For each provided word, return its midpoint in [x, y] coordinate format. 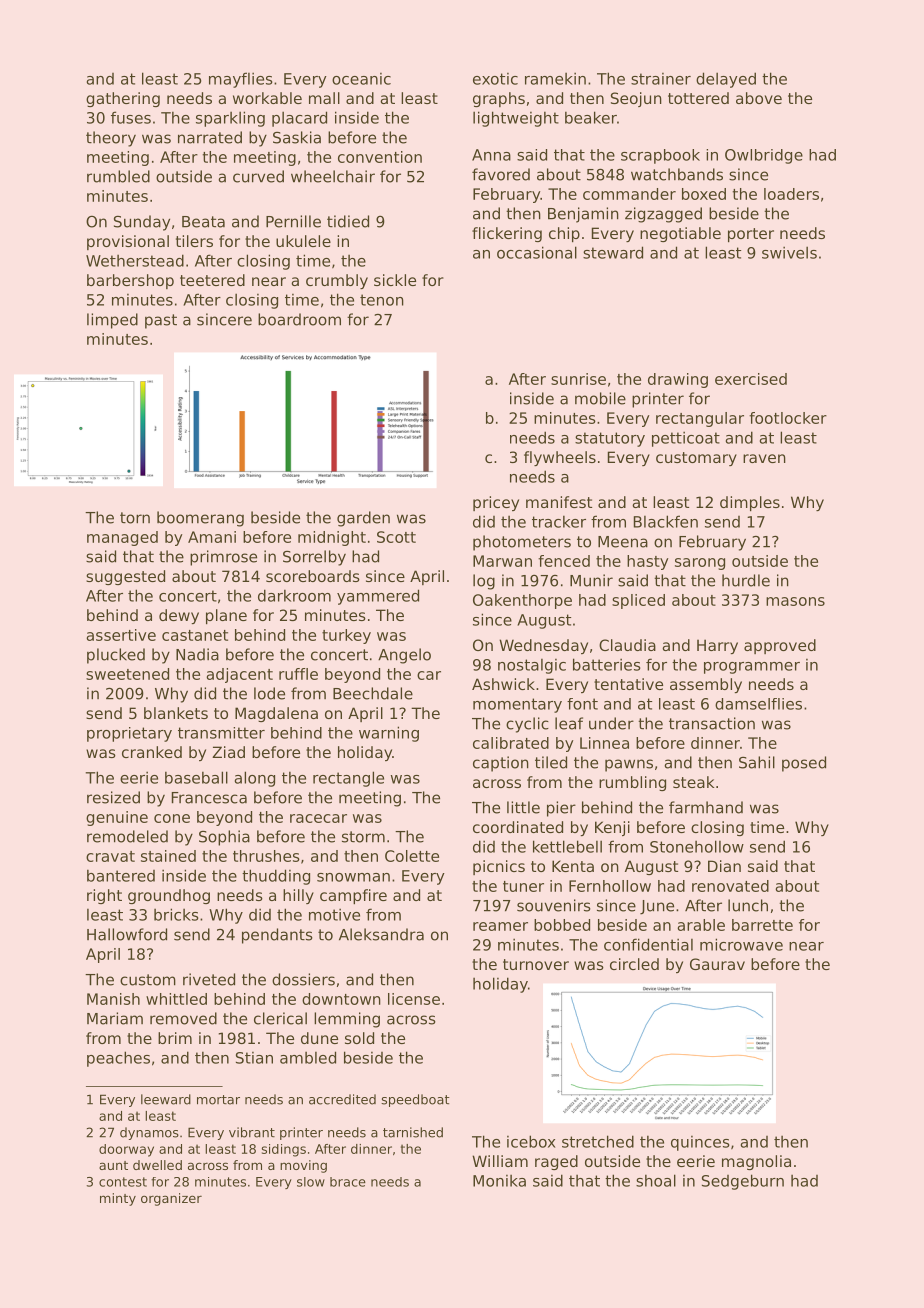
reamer [500, 926]
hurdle [746, 580]
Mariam [115, 1018]
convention [380, 157]
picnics [499, 867]
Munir [591, 580]
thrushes [266, 856]
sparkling [230, 119]
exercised [751, 379]
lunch [748, 905]
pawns [629, 765]
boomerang [200, 519]
